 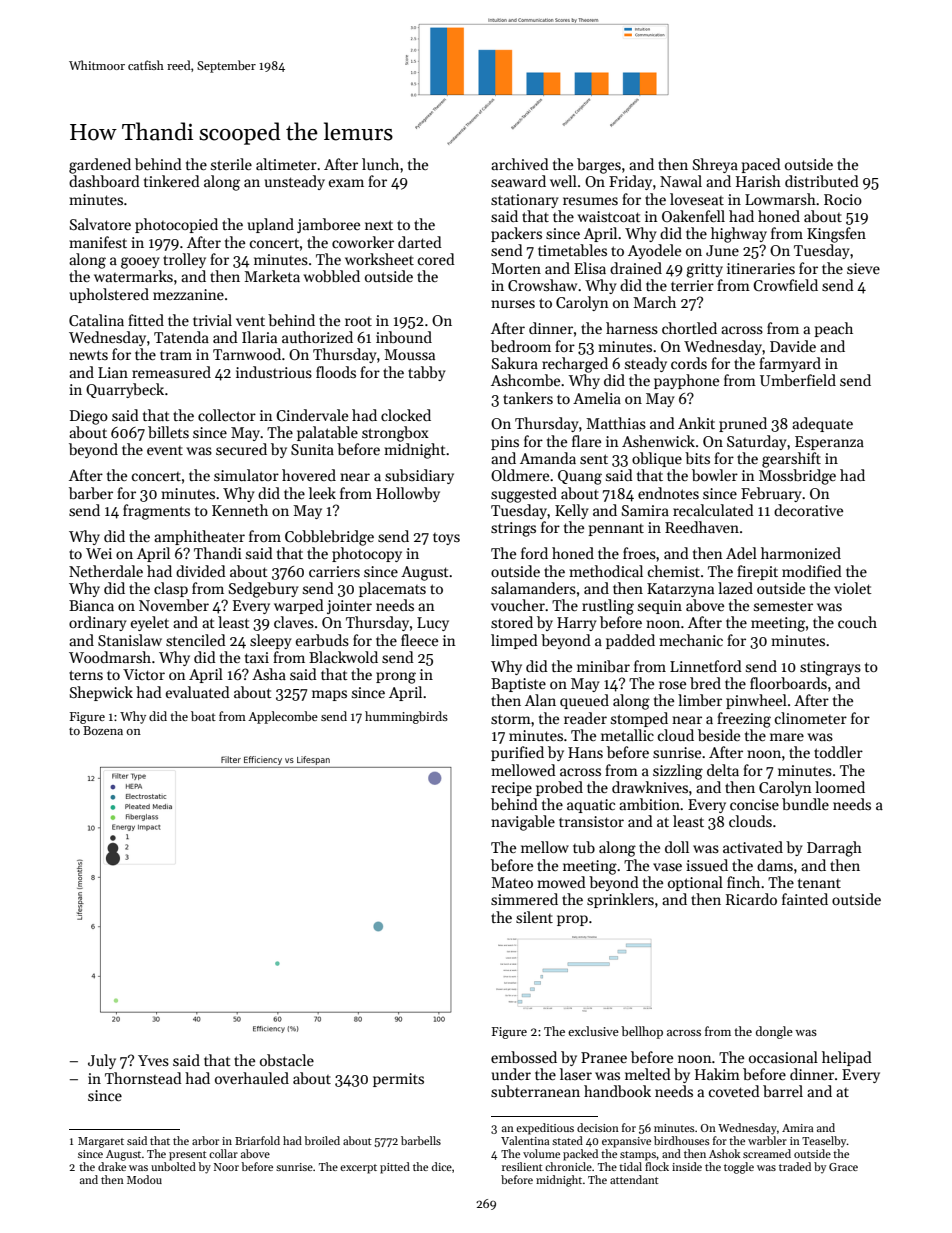 I want to click on endnotes, so click(x=668, y=493).
